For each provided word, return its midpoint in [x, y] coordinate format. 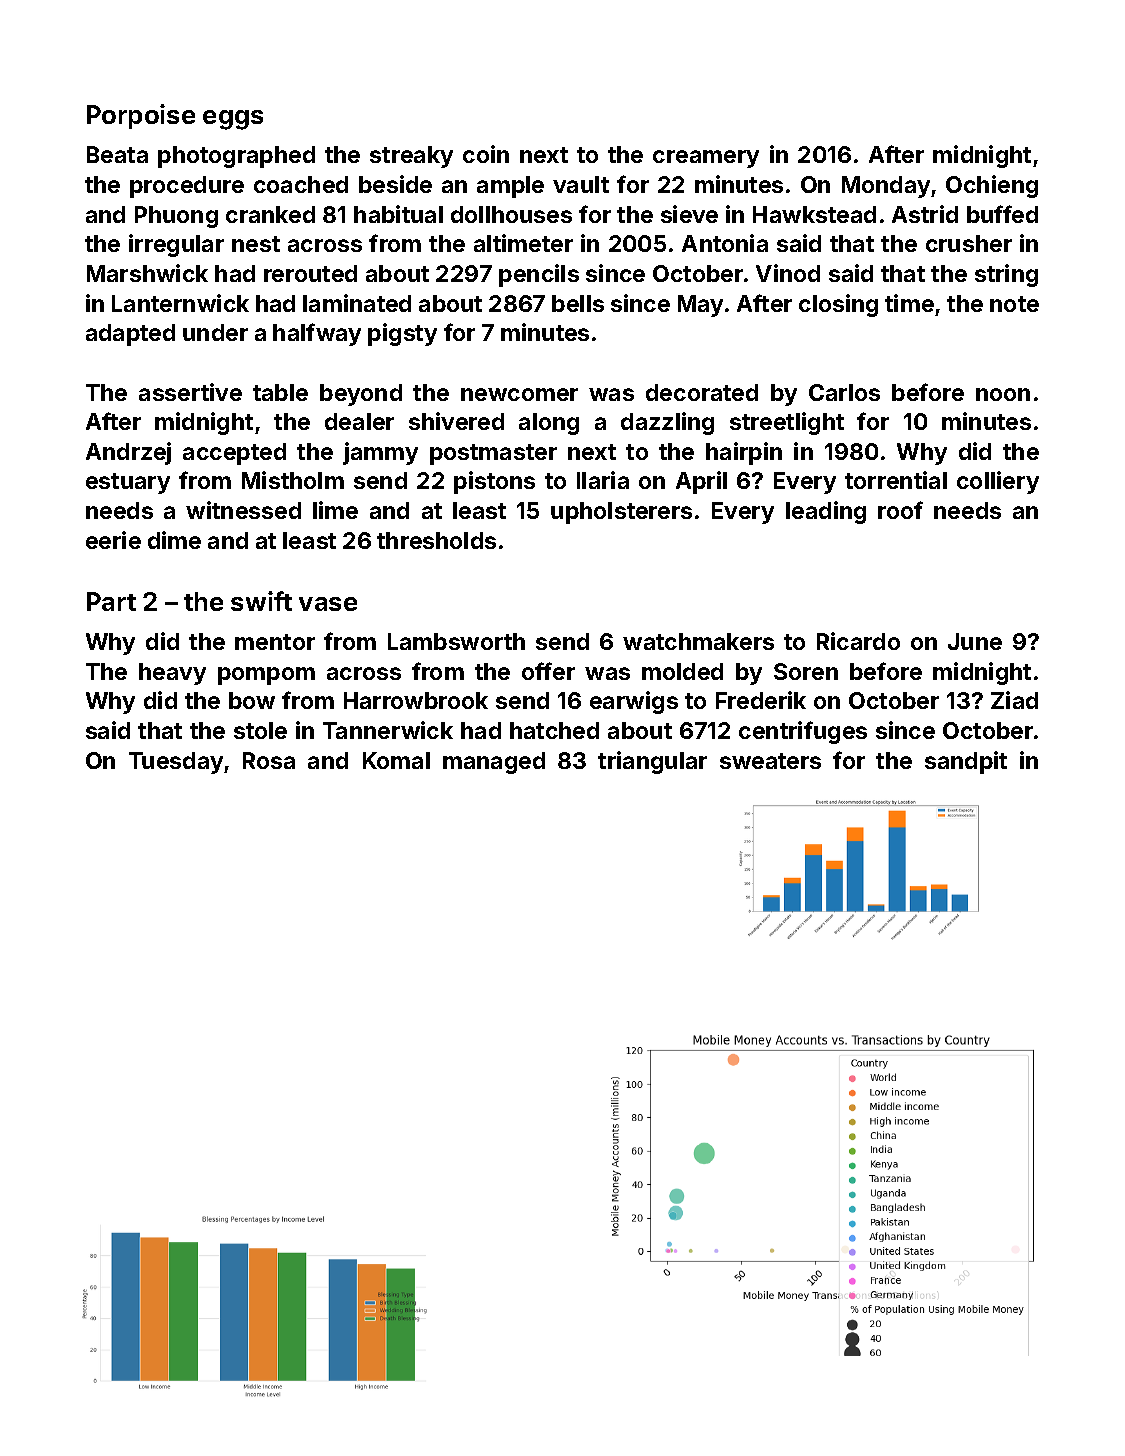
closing [838, 305]
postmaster [493, 454]
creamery [706, 159]
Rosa [269, 760]
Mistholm [293, 480]
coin [486, 154]
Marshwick [147, 273]
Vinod [788, 273]
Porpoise [141, 116]
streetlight [787, 423]
